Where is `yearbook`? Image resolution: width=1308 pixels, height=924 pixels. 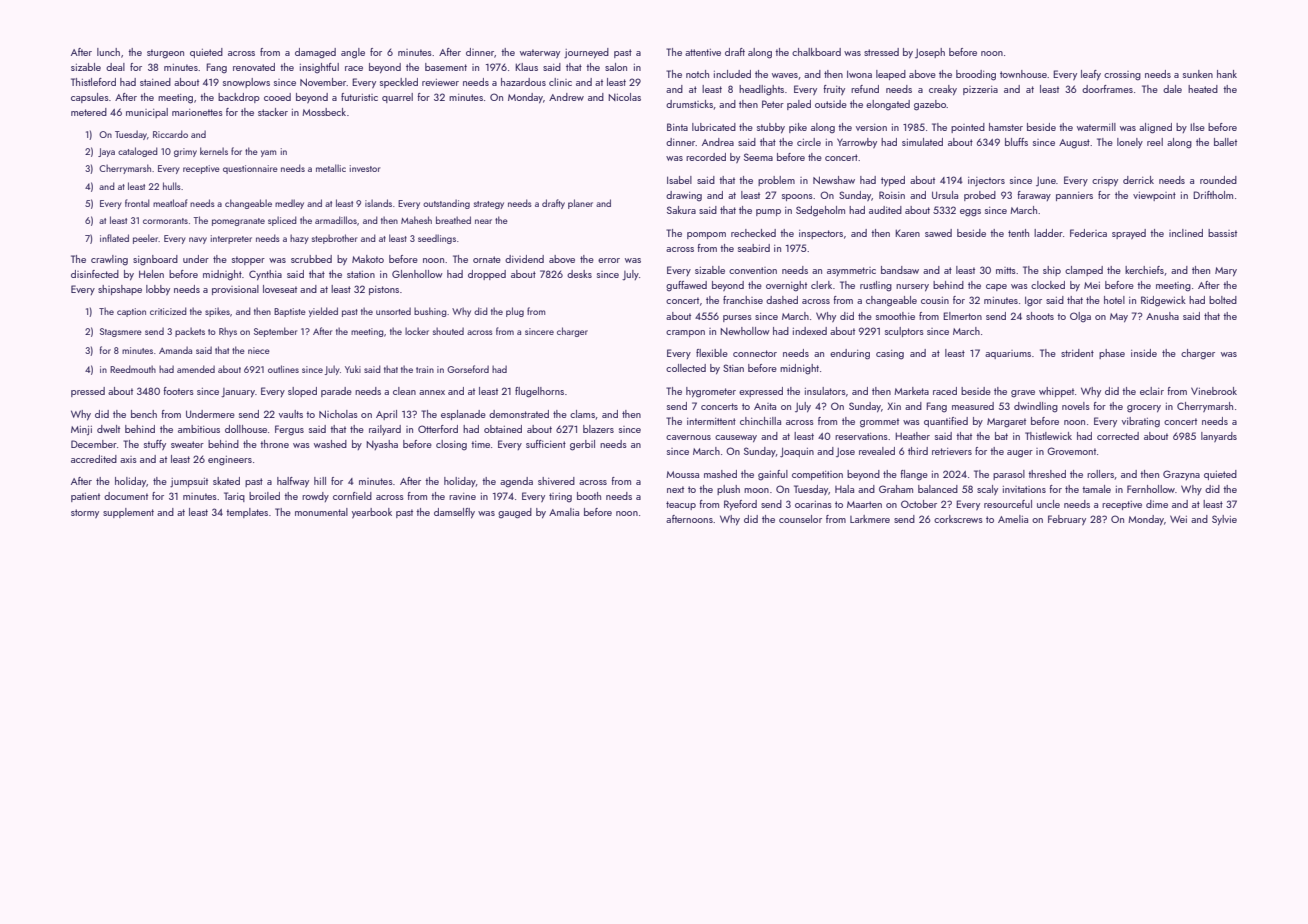
yearbook is located at coordinates (372, 513).
